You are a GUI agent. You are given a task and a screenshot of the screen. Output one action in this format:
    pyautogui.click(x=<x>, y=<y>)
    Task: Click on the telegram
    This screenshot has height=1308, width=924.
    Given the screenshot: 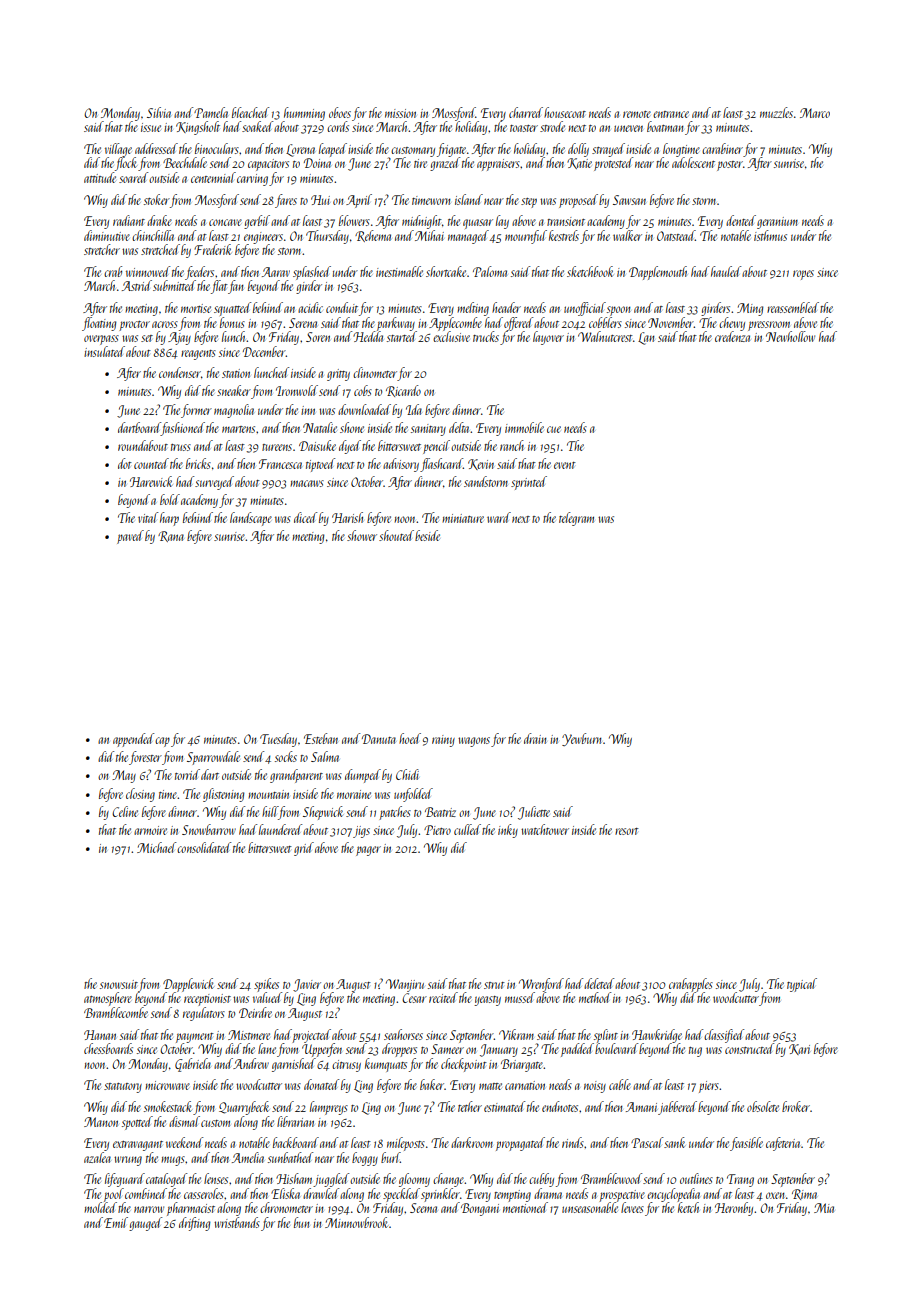 What is the action you would take?
    pyautogui.click(x=576, y=519)
